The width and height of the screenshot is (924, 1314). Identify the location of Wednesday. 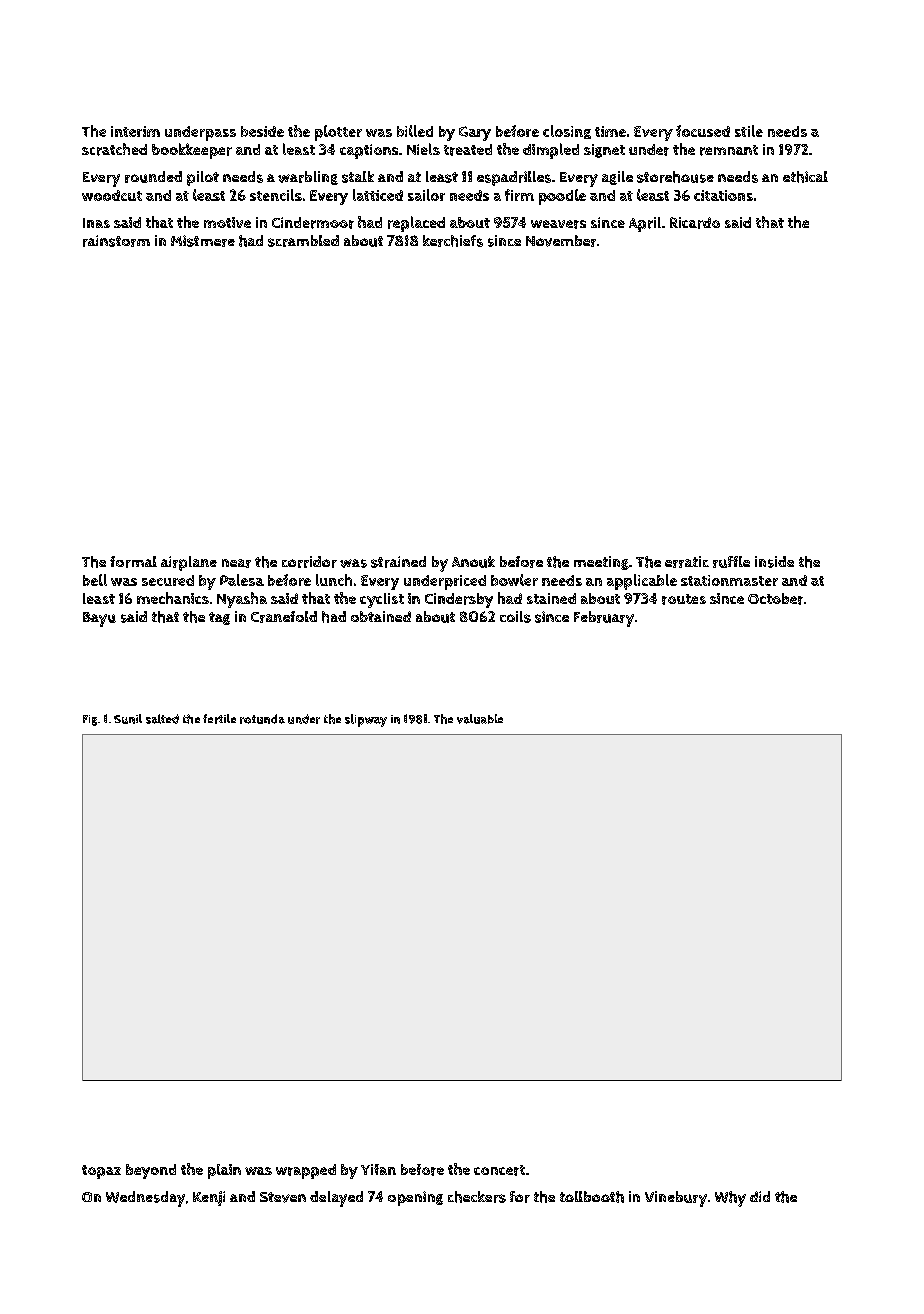
(145, 1199).
